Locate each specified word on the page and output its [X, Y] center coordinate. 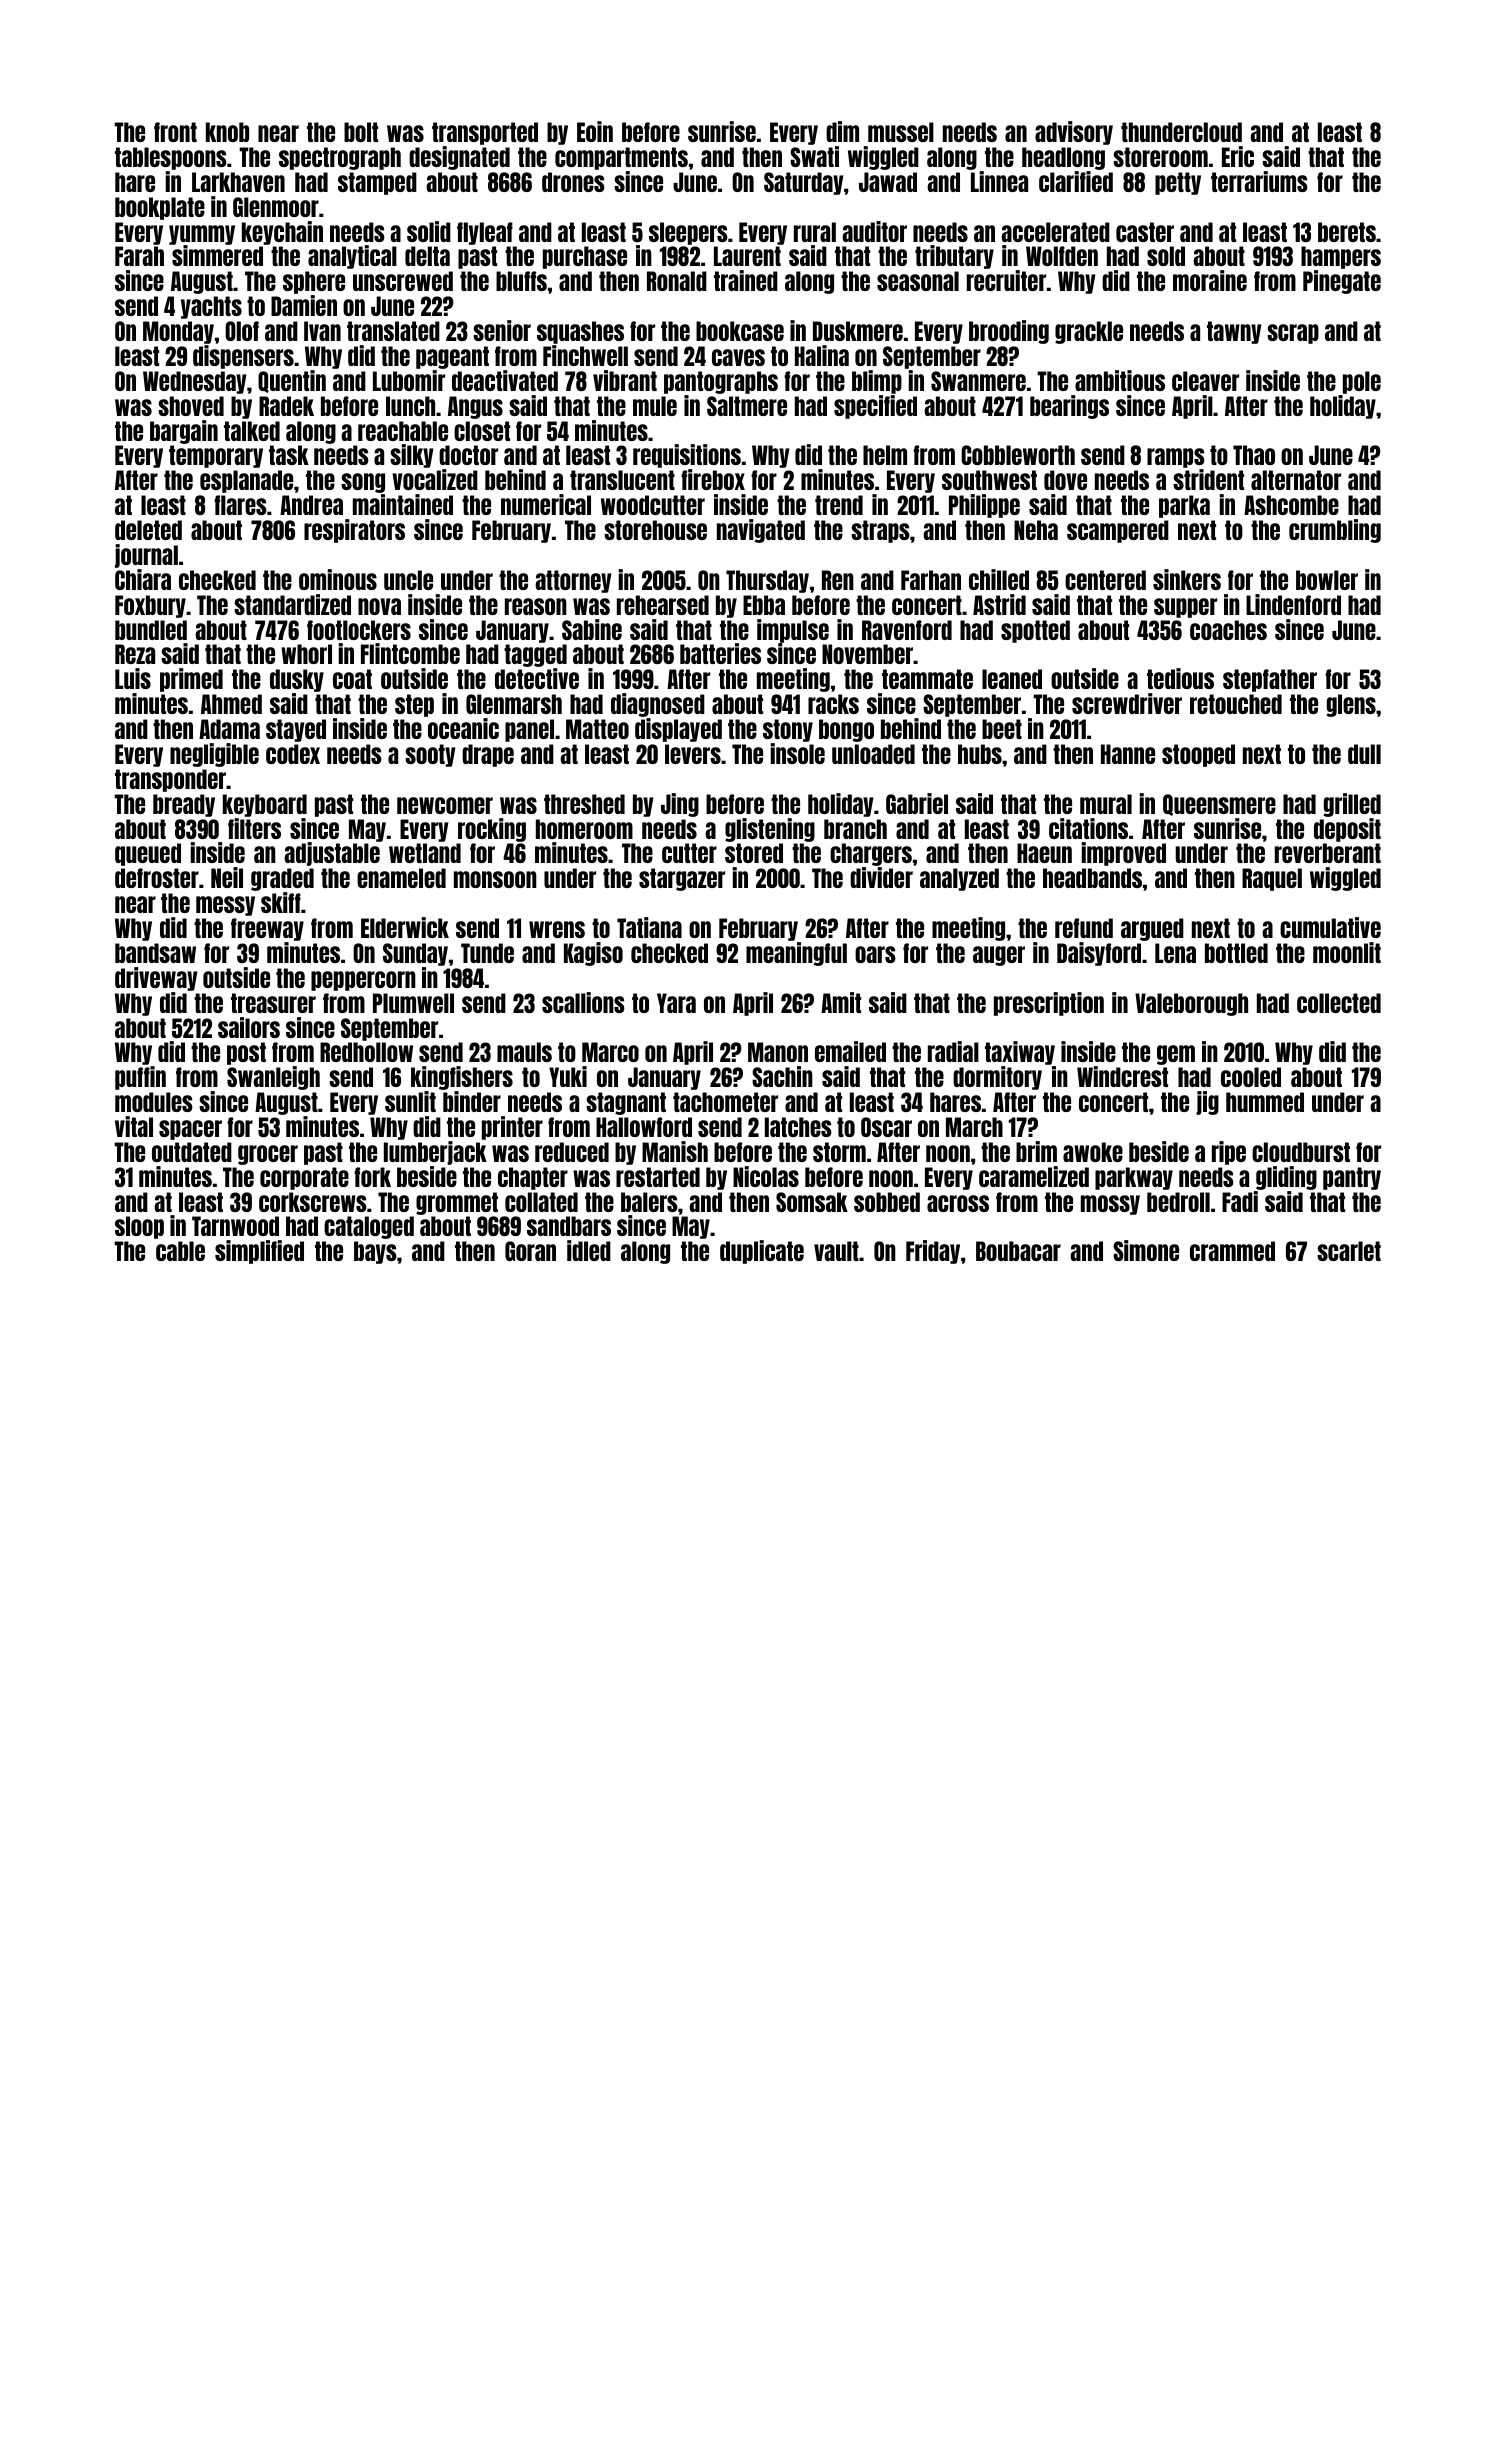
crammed [1232, 1251]
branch [855, 829]
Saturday [803, 183]
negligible [214, 755]
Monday [178, 332]
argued [1152, 929]
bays [375, 1252]
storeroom [1160, 157]
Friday [933, 1252]
